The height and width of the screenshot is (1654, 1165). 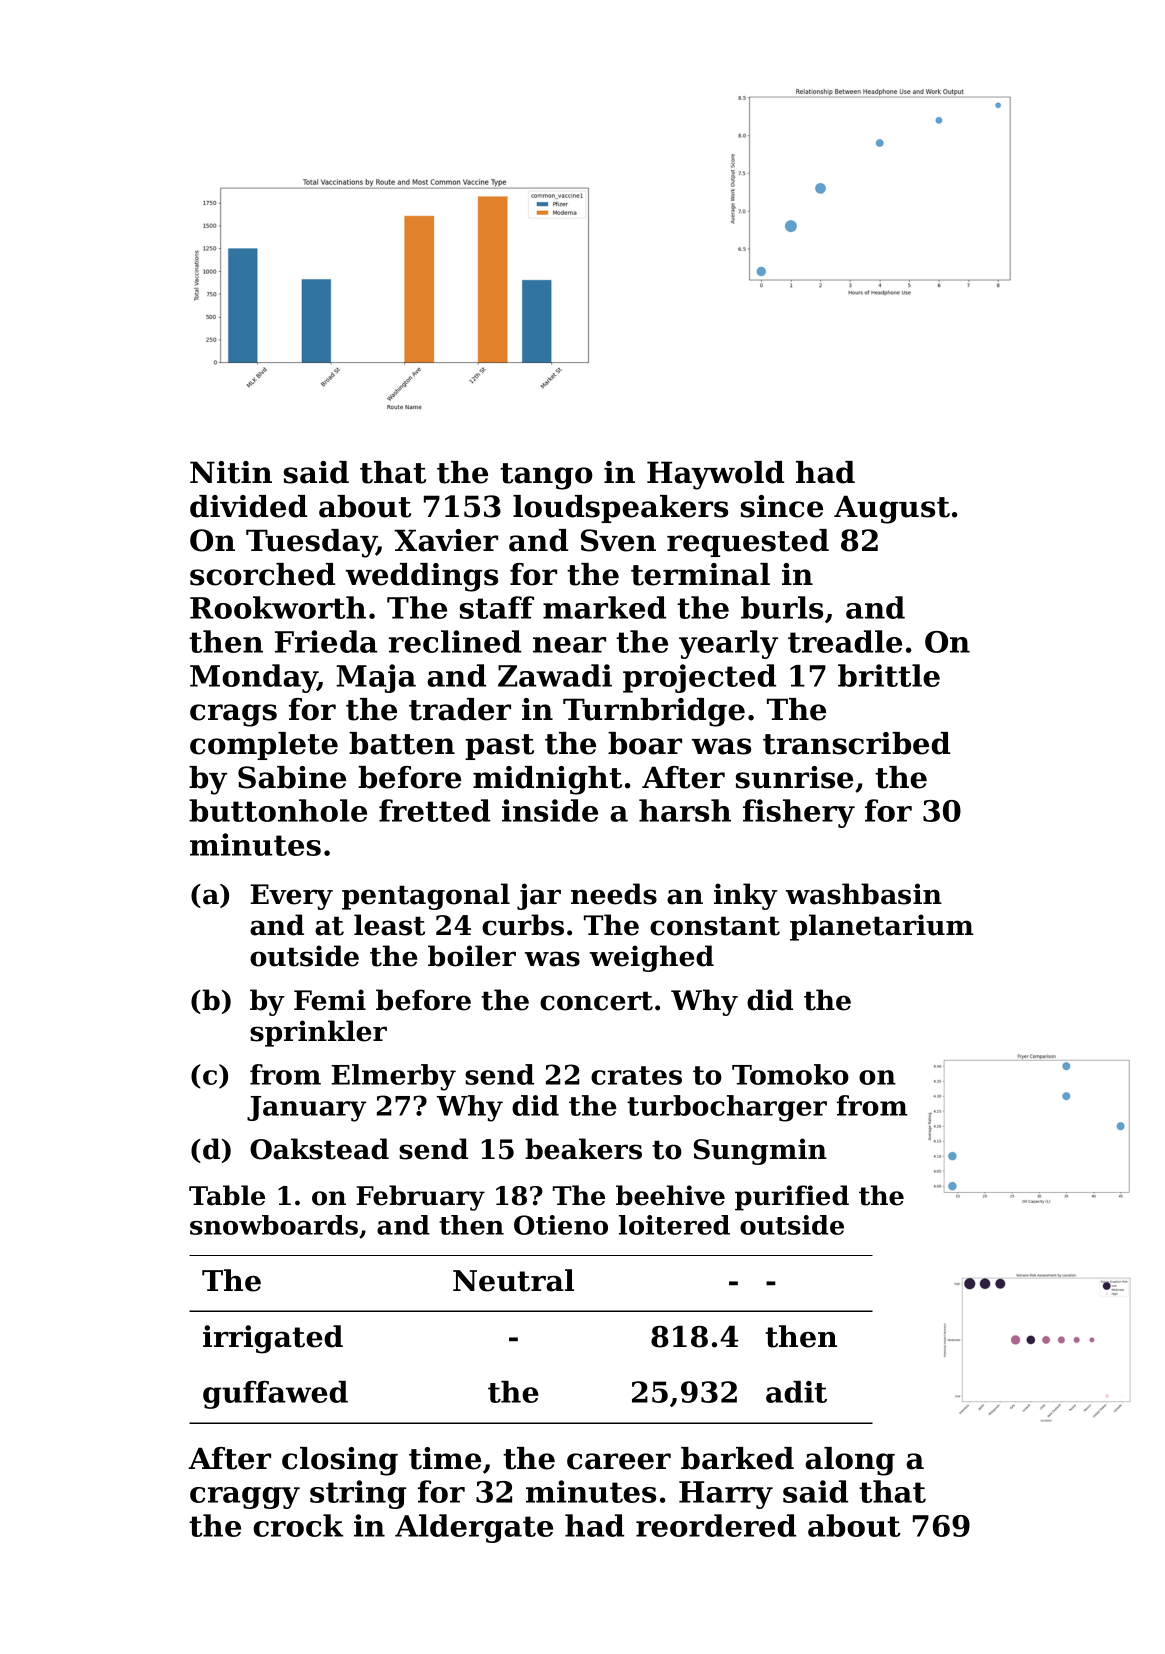 I want to click on Elmerby, so click(x=394, y=1077).
